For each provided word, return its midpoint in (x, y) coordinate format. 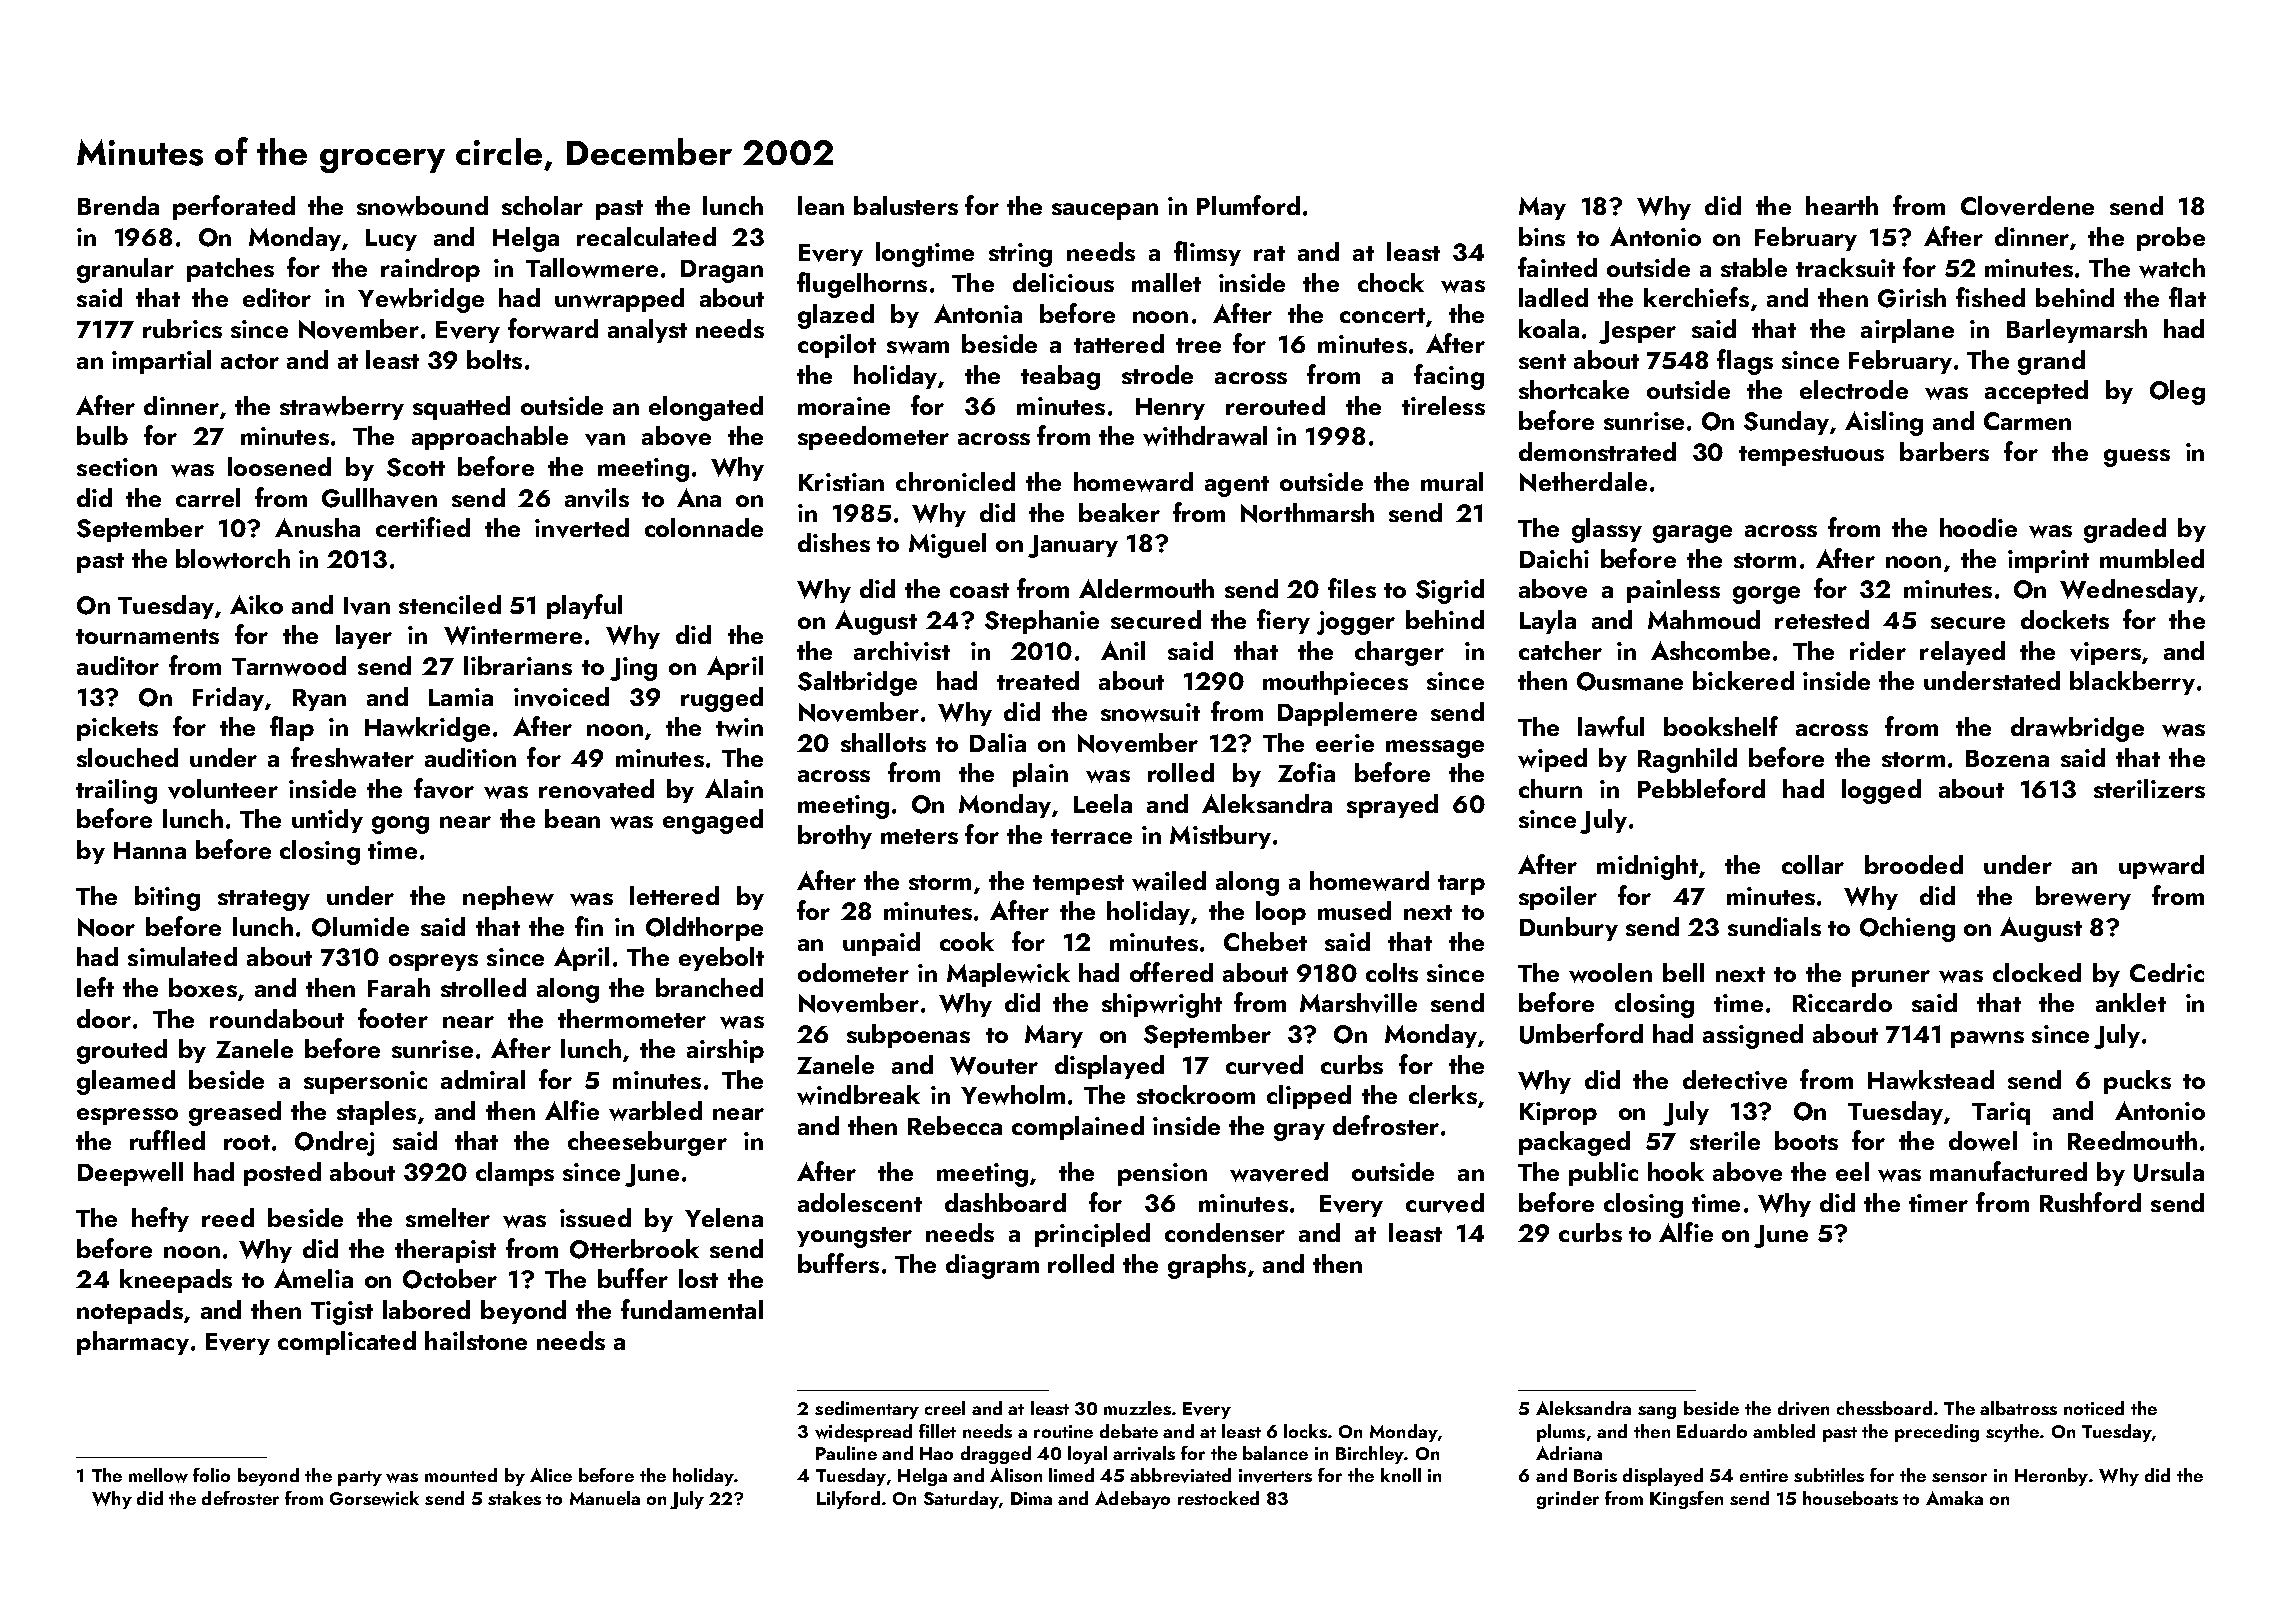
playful (584, 606)
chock (1391, 282)
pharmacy (133, 1343)
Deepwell (130, 1174)
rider (1878, 650)
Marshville (1358, 1003)
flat (2187, 297)
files (1352, 588)
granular (125, 270)
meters (919, 836)
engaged (713, 821)
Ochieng (1907, 929)
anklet (2131, 1002)
